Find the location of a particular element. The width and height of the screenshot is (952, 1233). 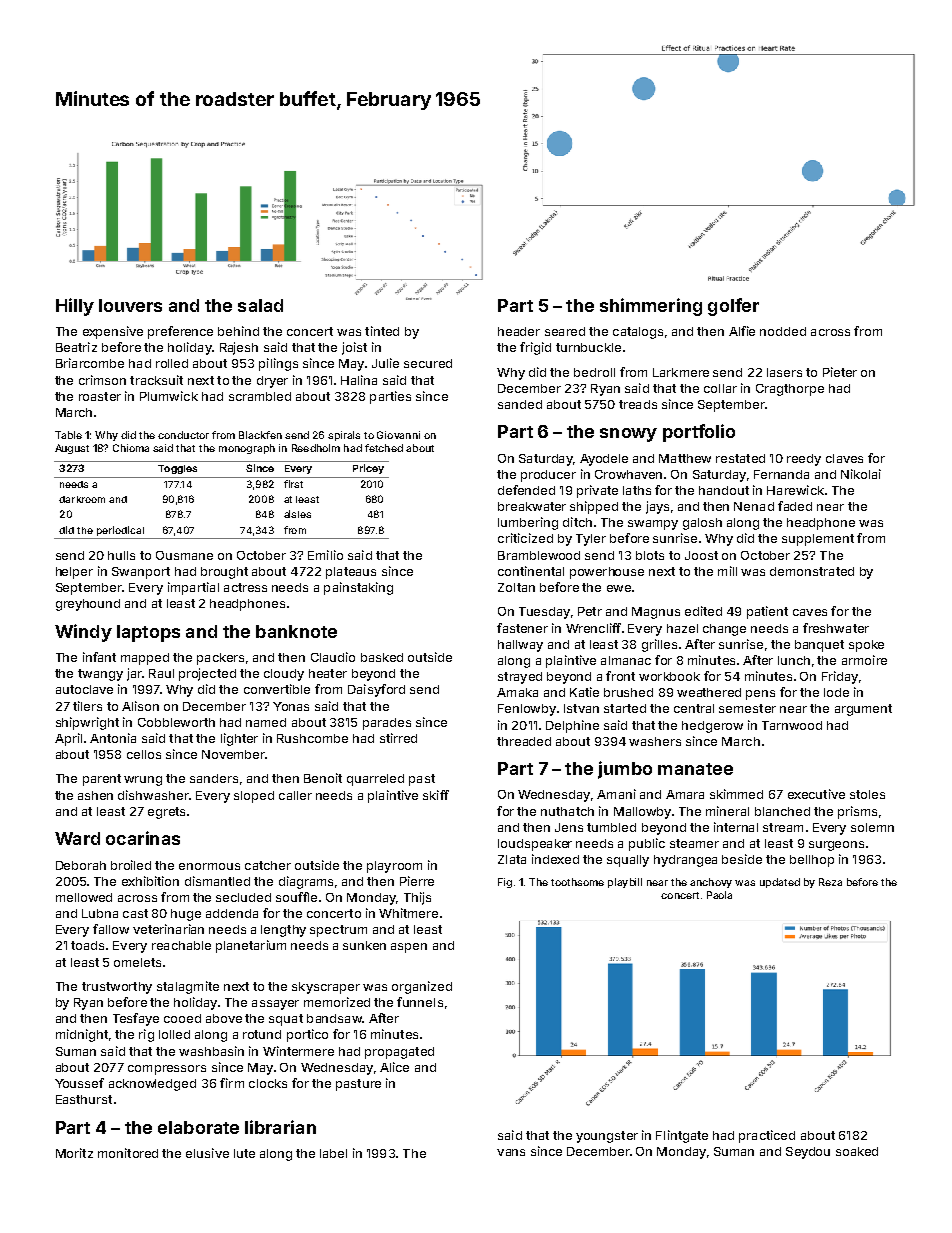

rotund is located at coordinates (262, 1034).
